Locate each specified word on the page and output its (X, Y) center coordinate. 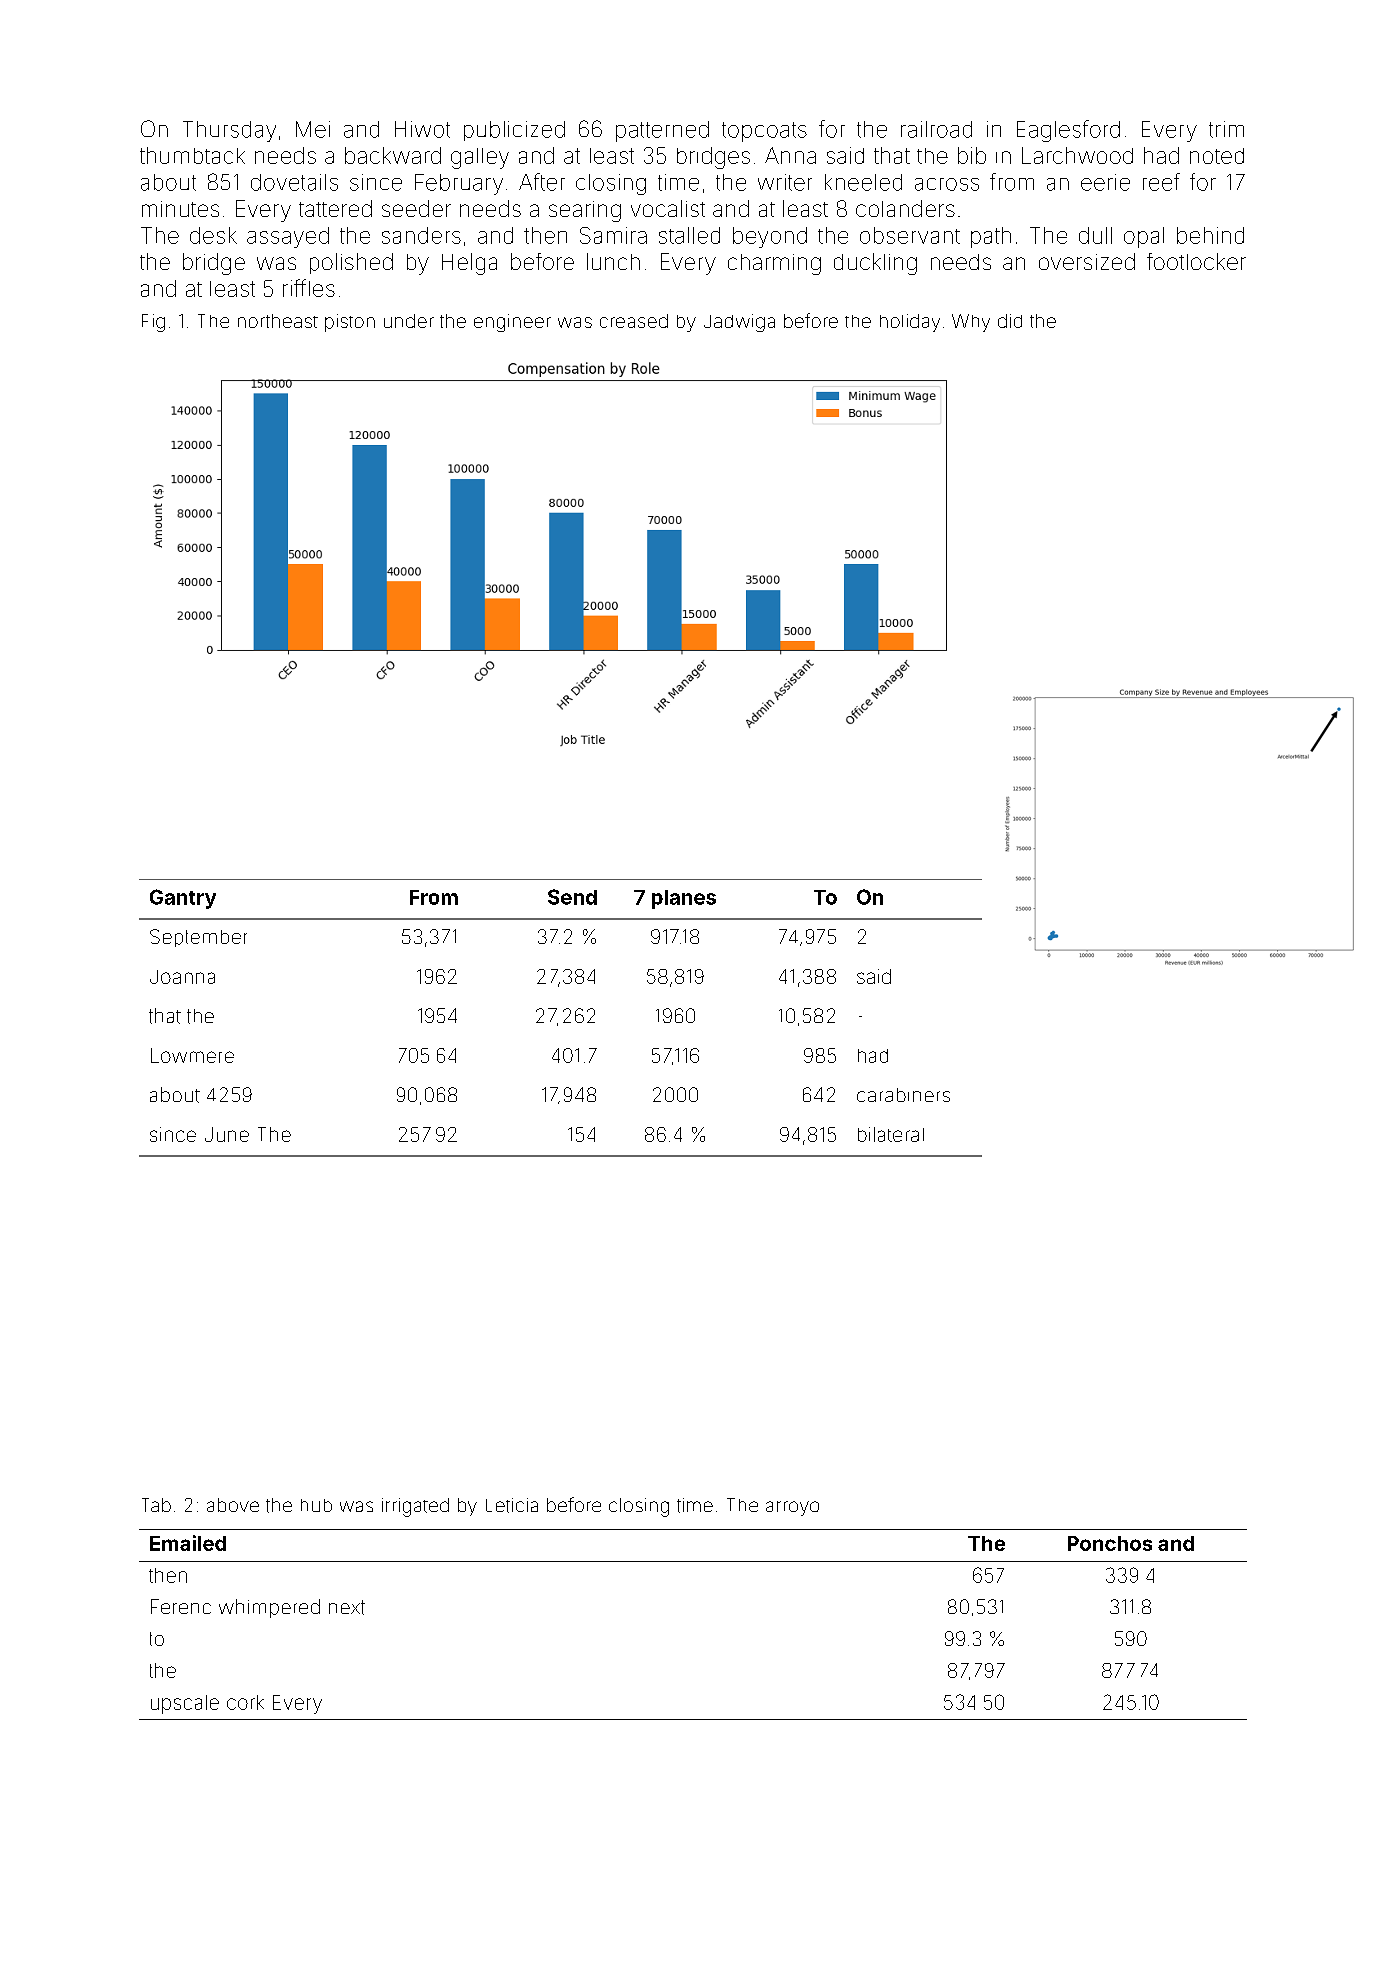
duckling (875, 264)
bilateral (891, 1134)
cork (245, 1702)
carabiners (903, 1095)
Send (572, 897)
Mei (313, 129)
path (991, 237)
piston (350, 323)
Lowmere (192, 1055)
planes (684, 899)
